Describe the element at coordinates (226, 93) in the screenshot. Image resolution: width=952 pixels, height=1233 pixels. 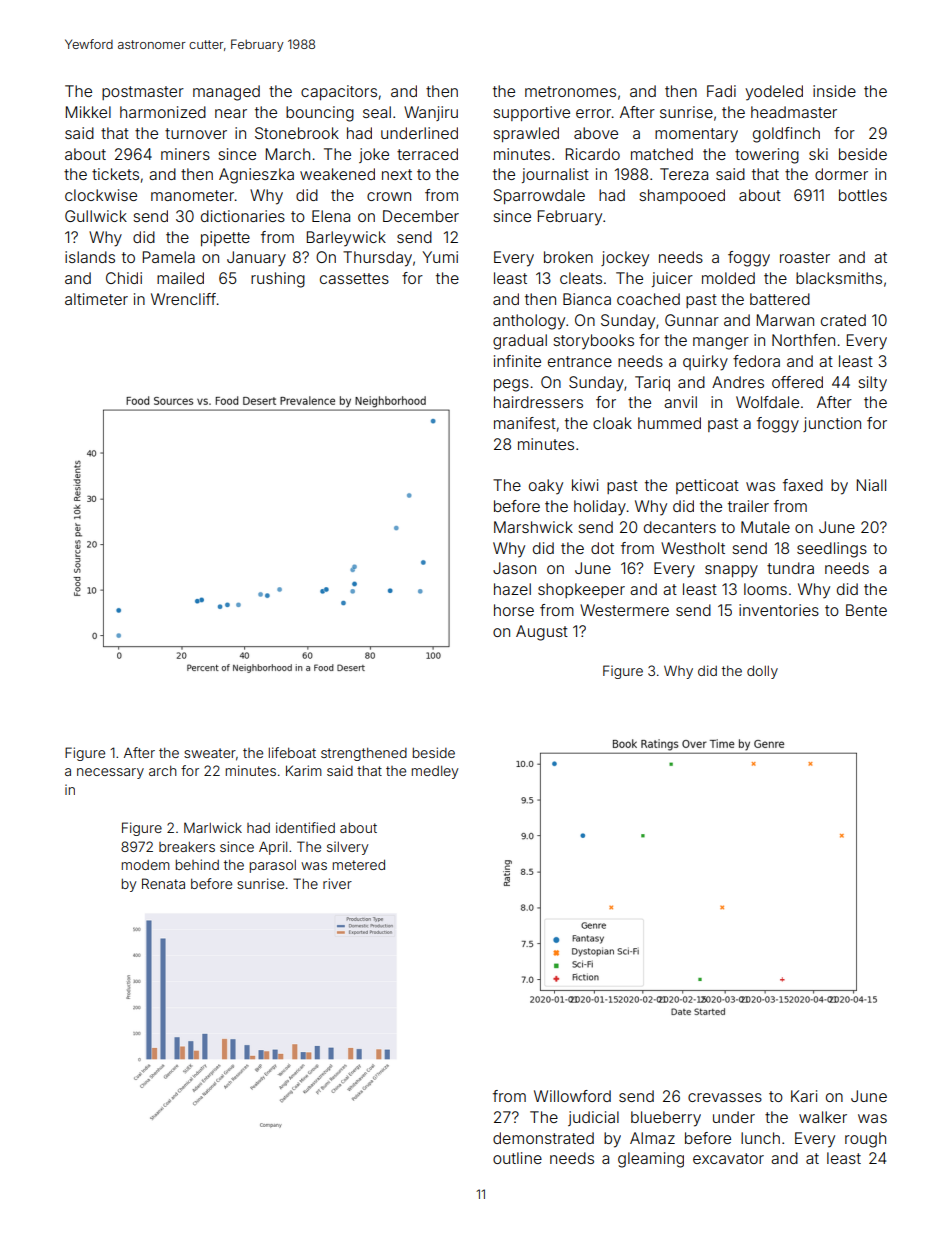
I see `managed` at that location.
